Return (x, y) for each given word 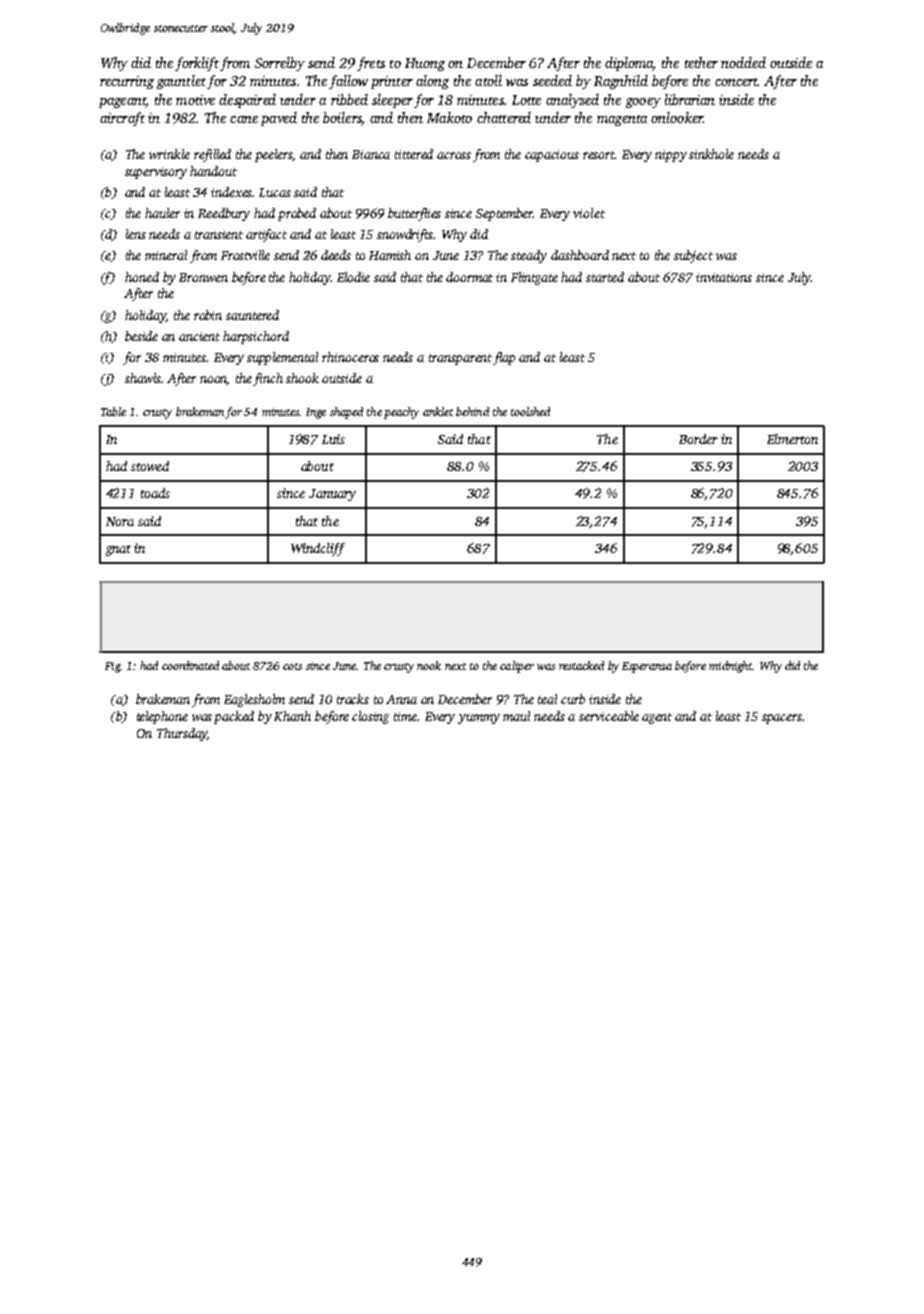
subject (693, 256)
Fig (112, 667)
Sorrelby (280, 64)
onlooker (677, 117)
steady (529, 256)
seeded (552, 80)
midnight (730, 667)
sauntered (252, 315)
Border (698, 439)
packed (234, 717)
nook (429, 665)
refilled (212, 155)
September (504, 214)
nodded (743, 62)
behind (472, 411)
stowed (150, 466)
